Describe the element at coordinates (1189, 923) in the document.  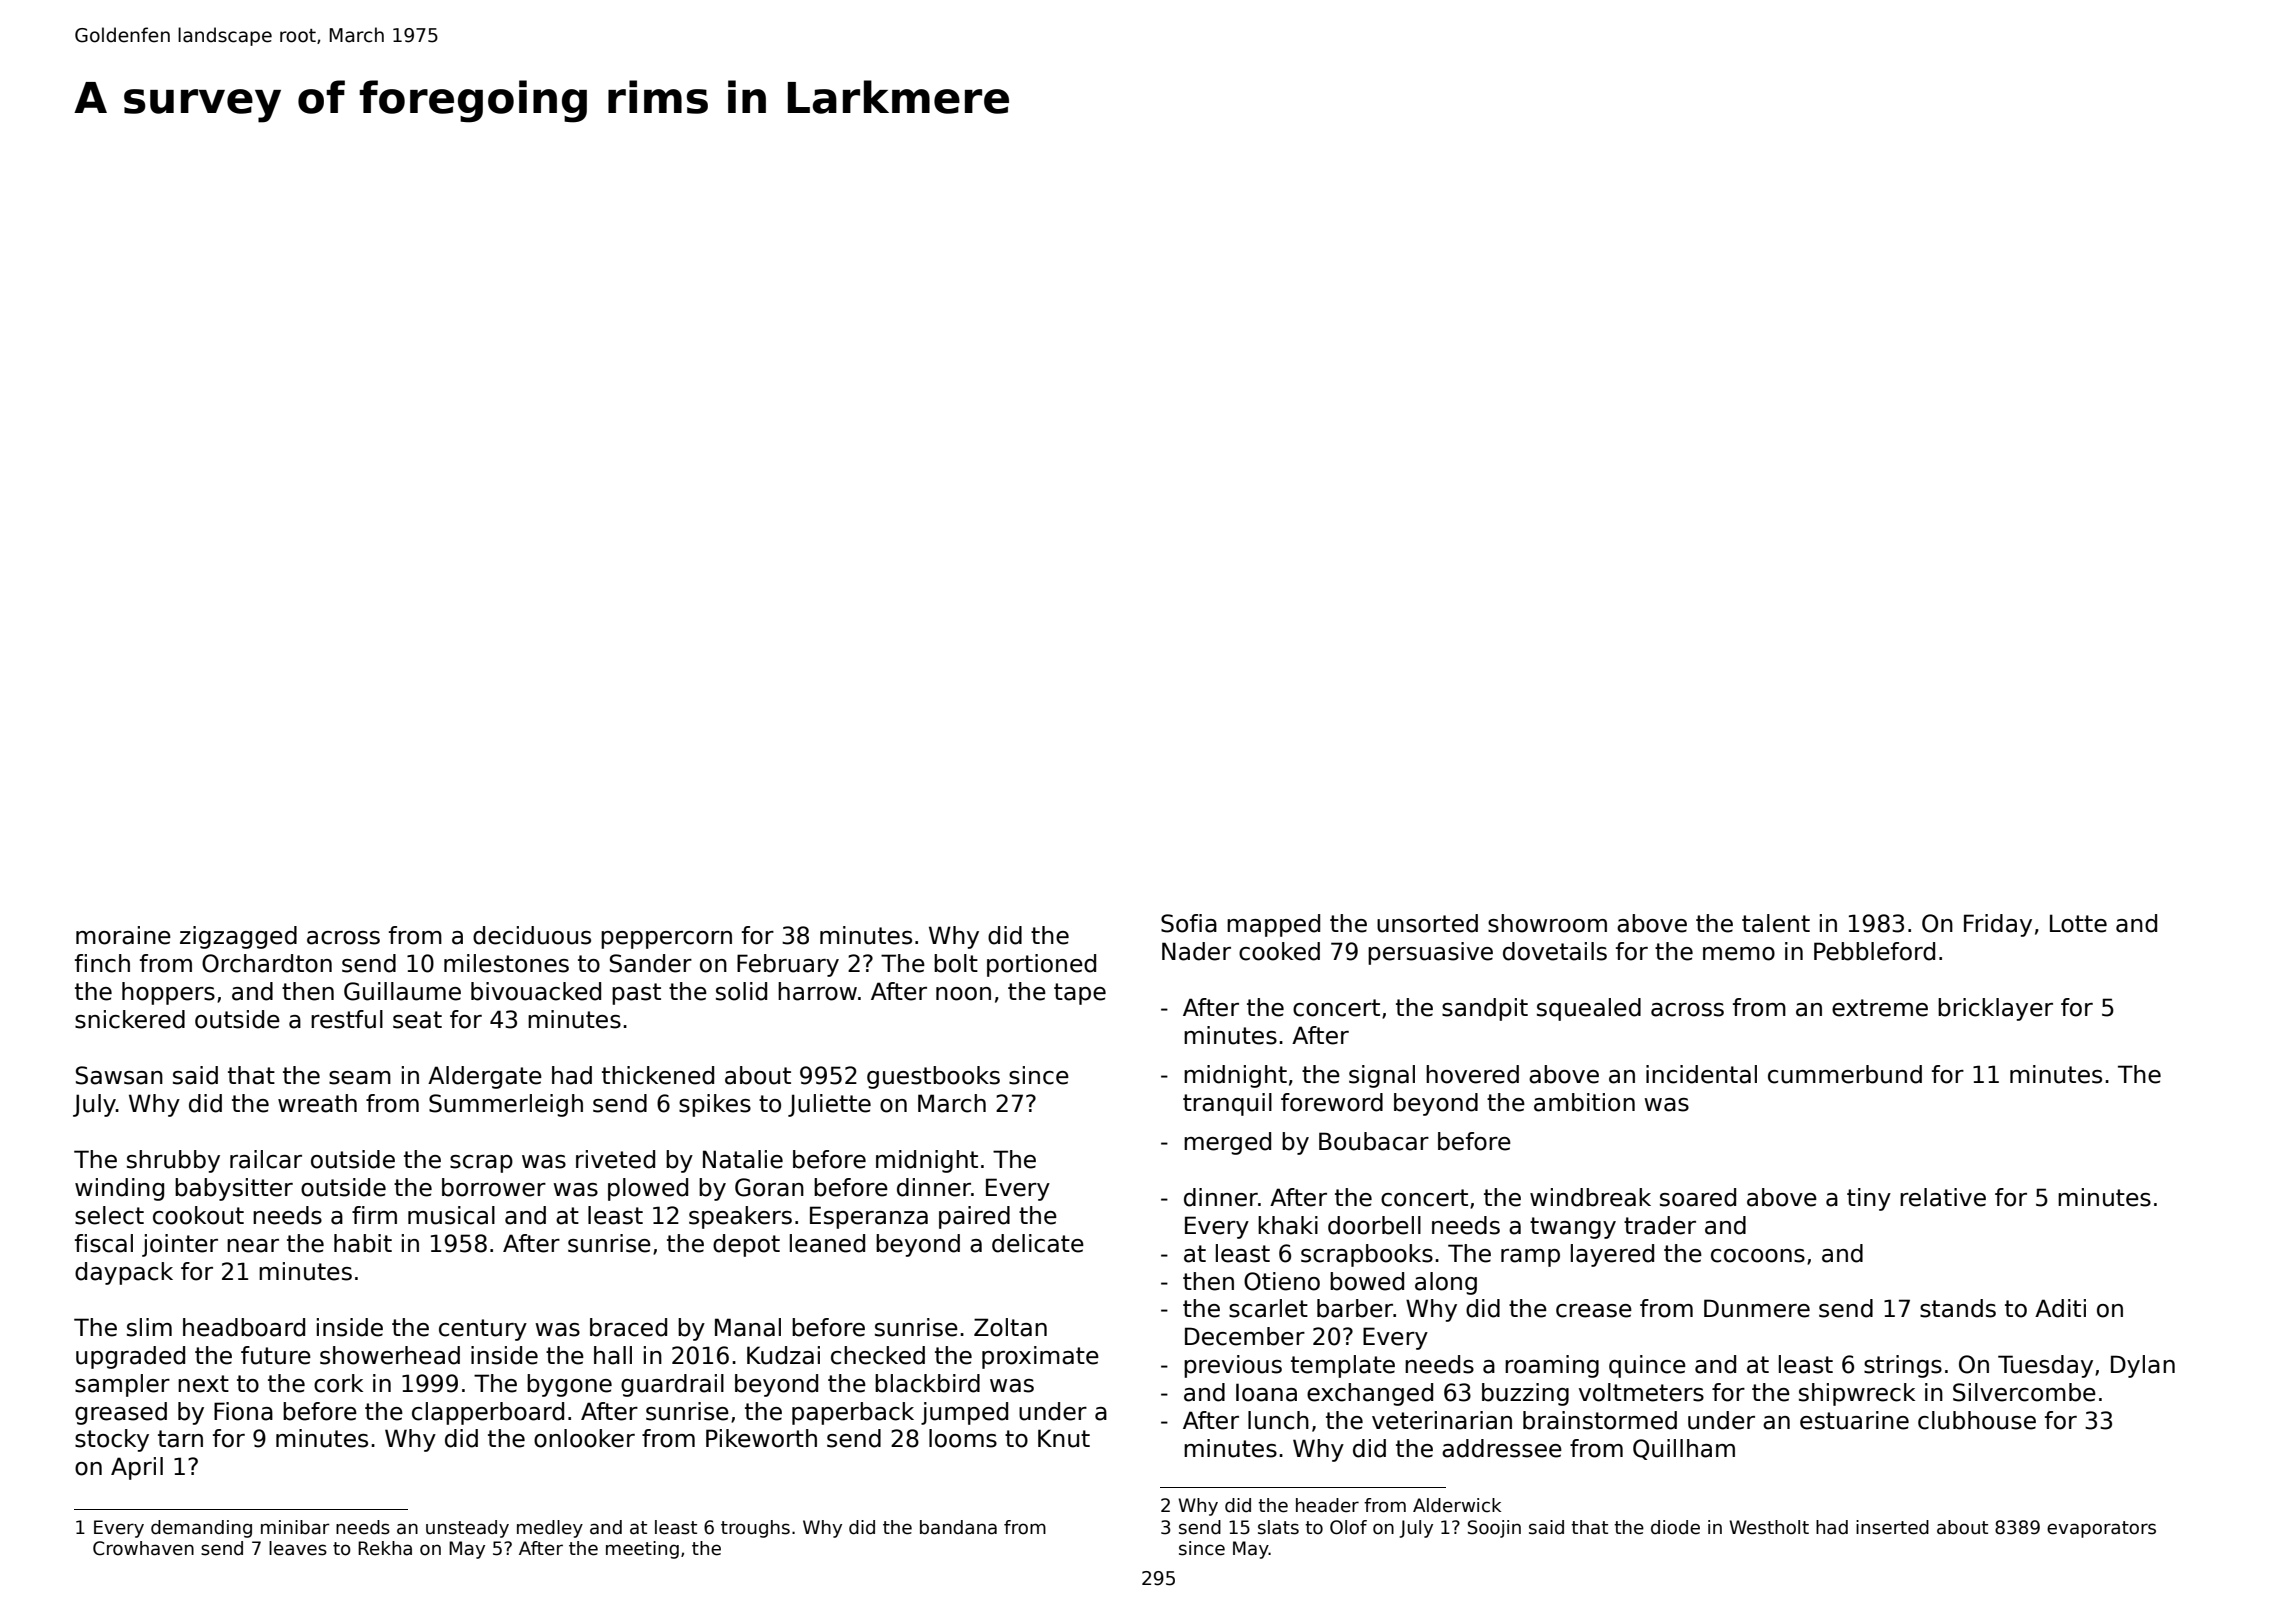
I see `Sofia` at that location.
